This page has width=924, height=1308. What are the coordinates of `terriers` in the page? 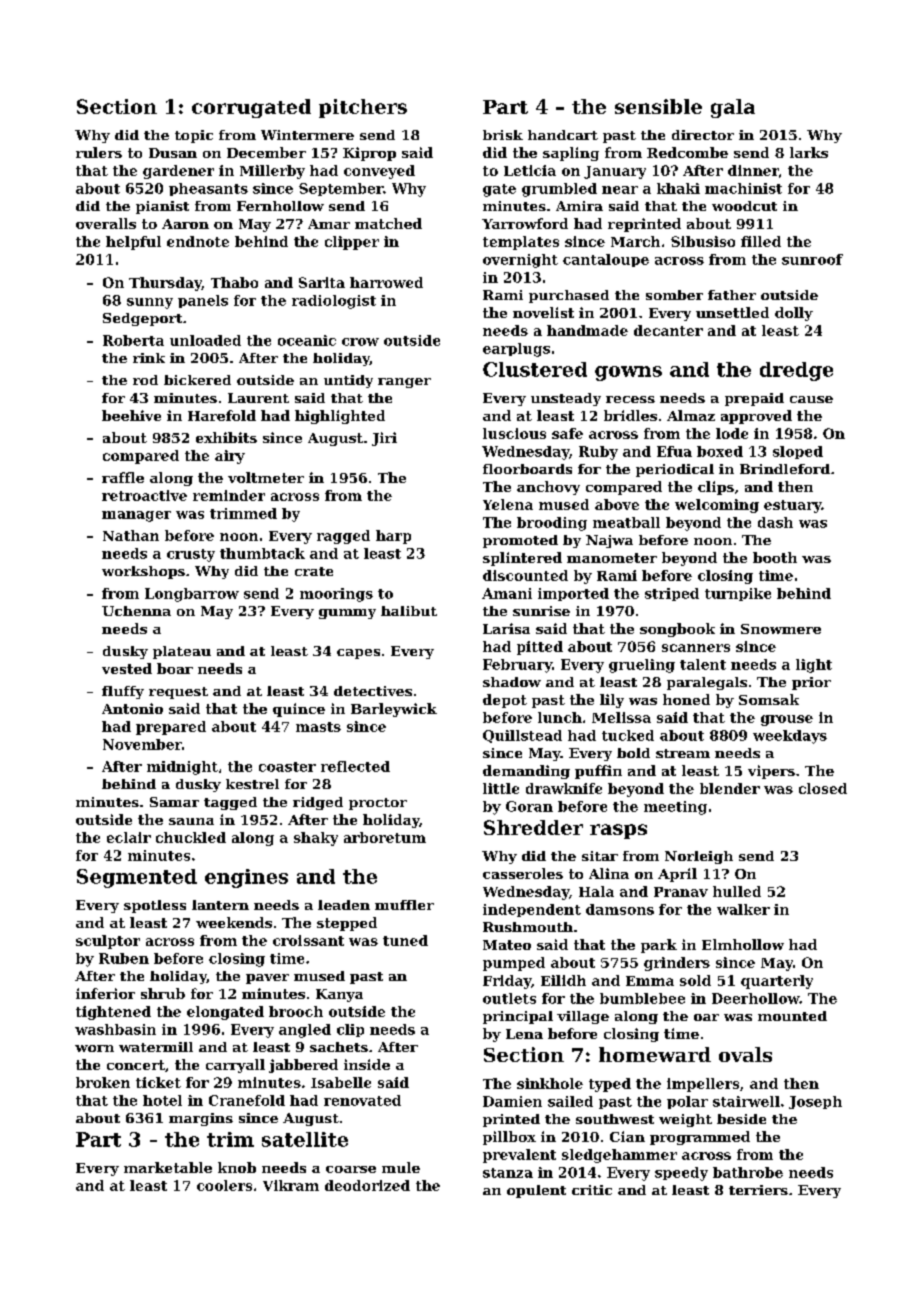 It's located at (758, 1190).
